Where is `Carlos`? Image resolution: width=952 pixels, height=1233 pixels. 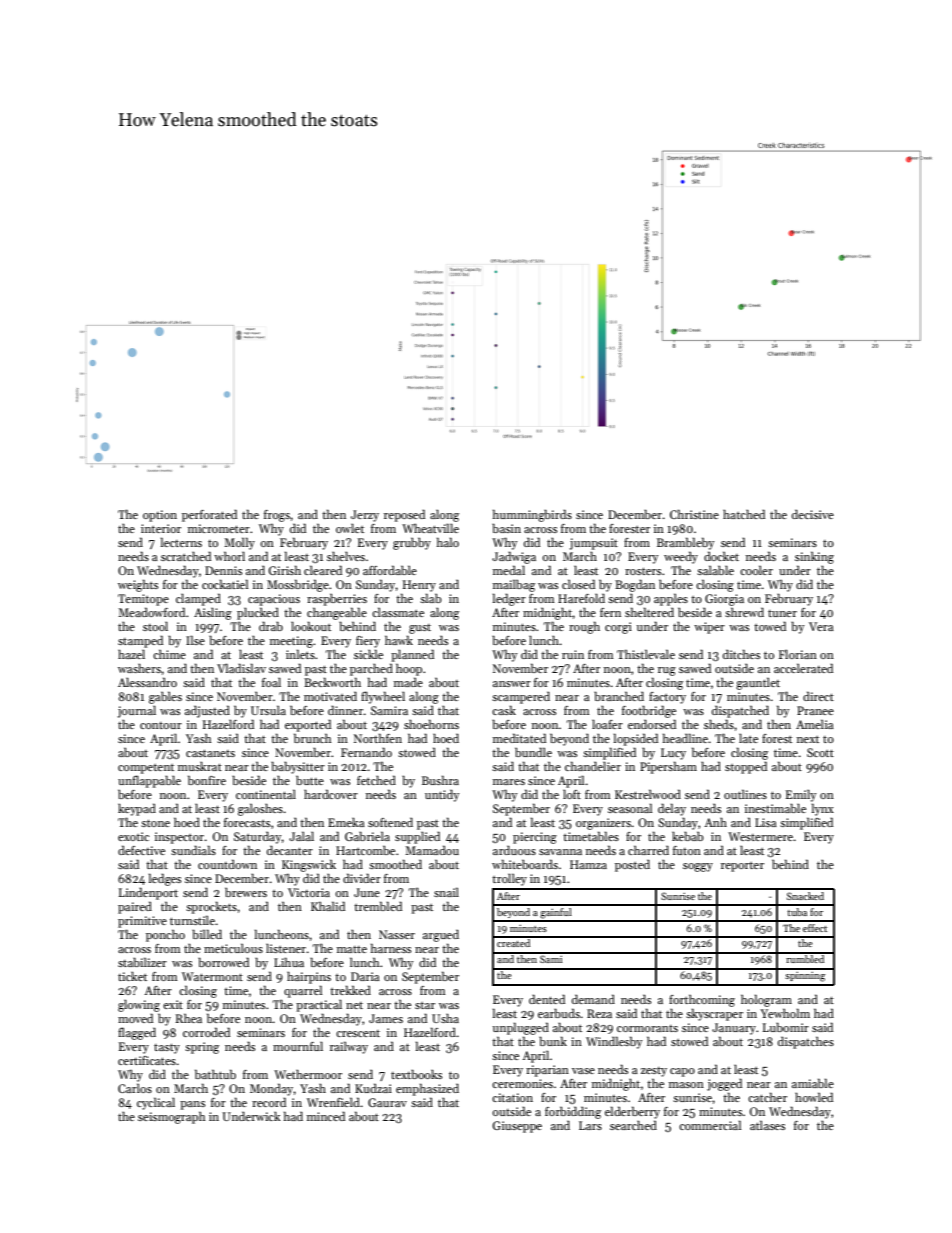 Carlos is located at coordinates (135, 1088).
